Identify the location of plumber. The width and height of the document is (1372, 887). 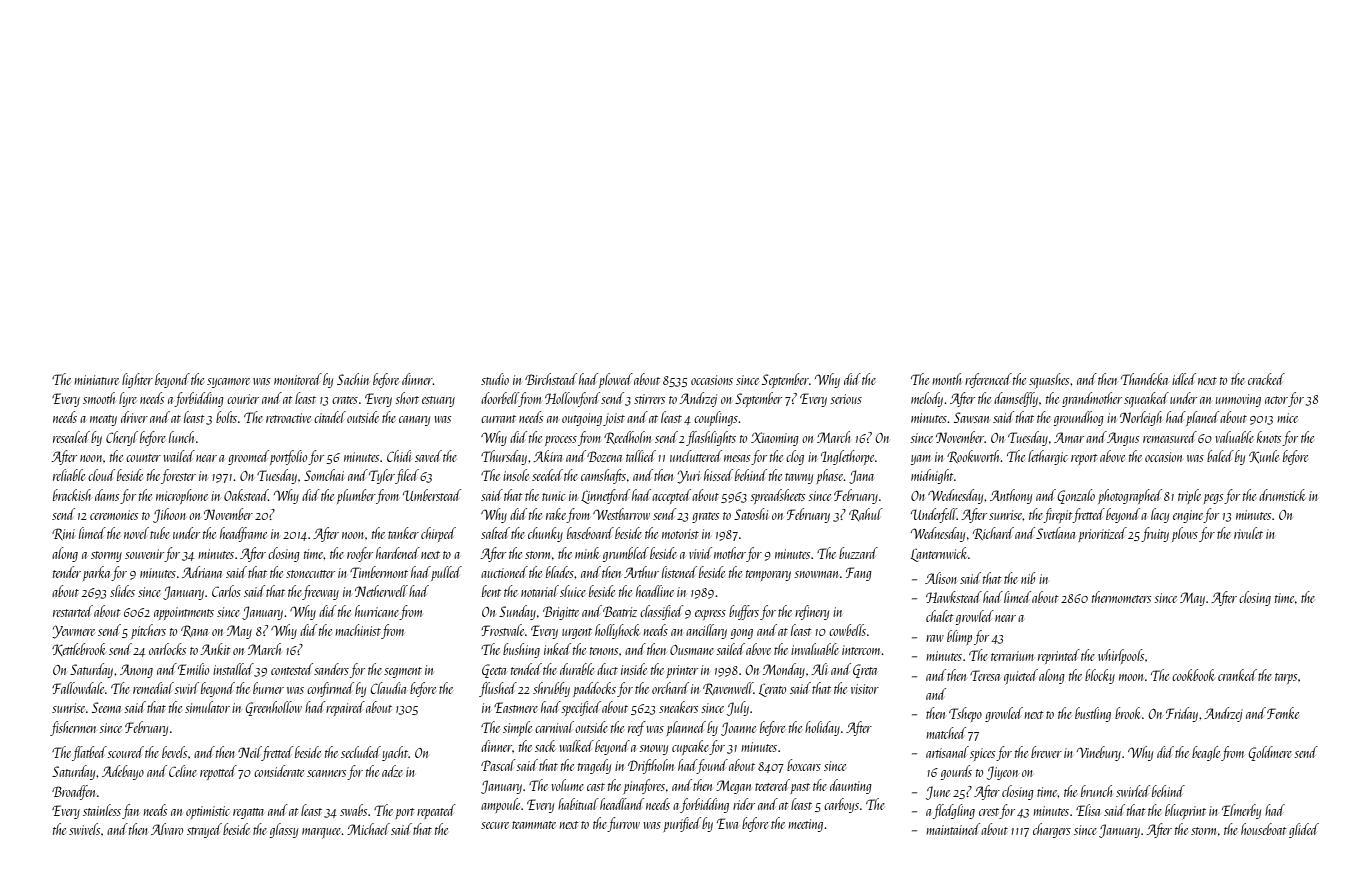
(356, 496).
